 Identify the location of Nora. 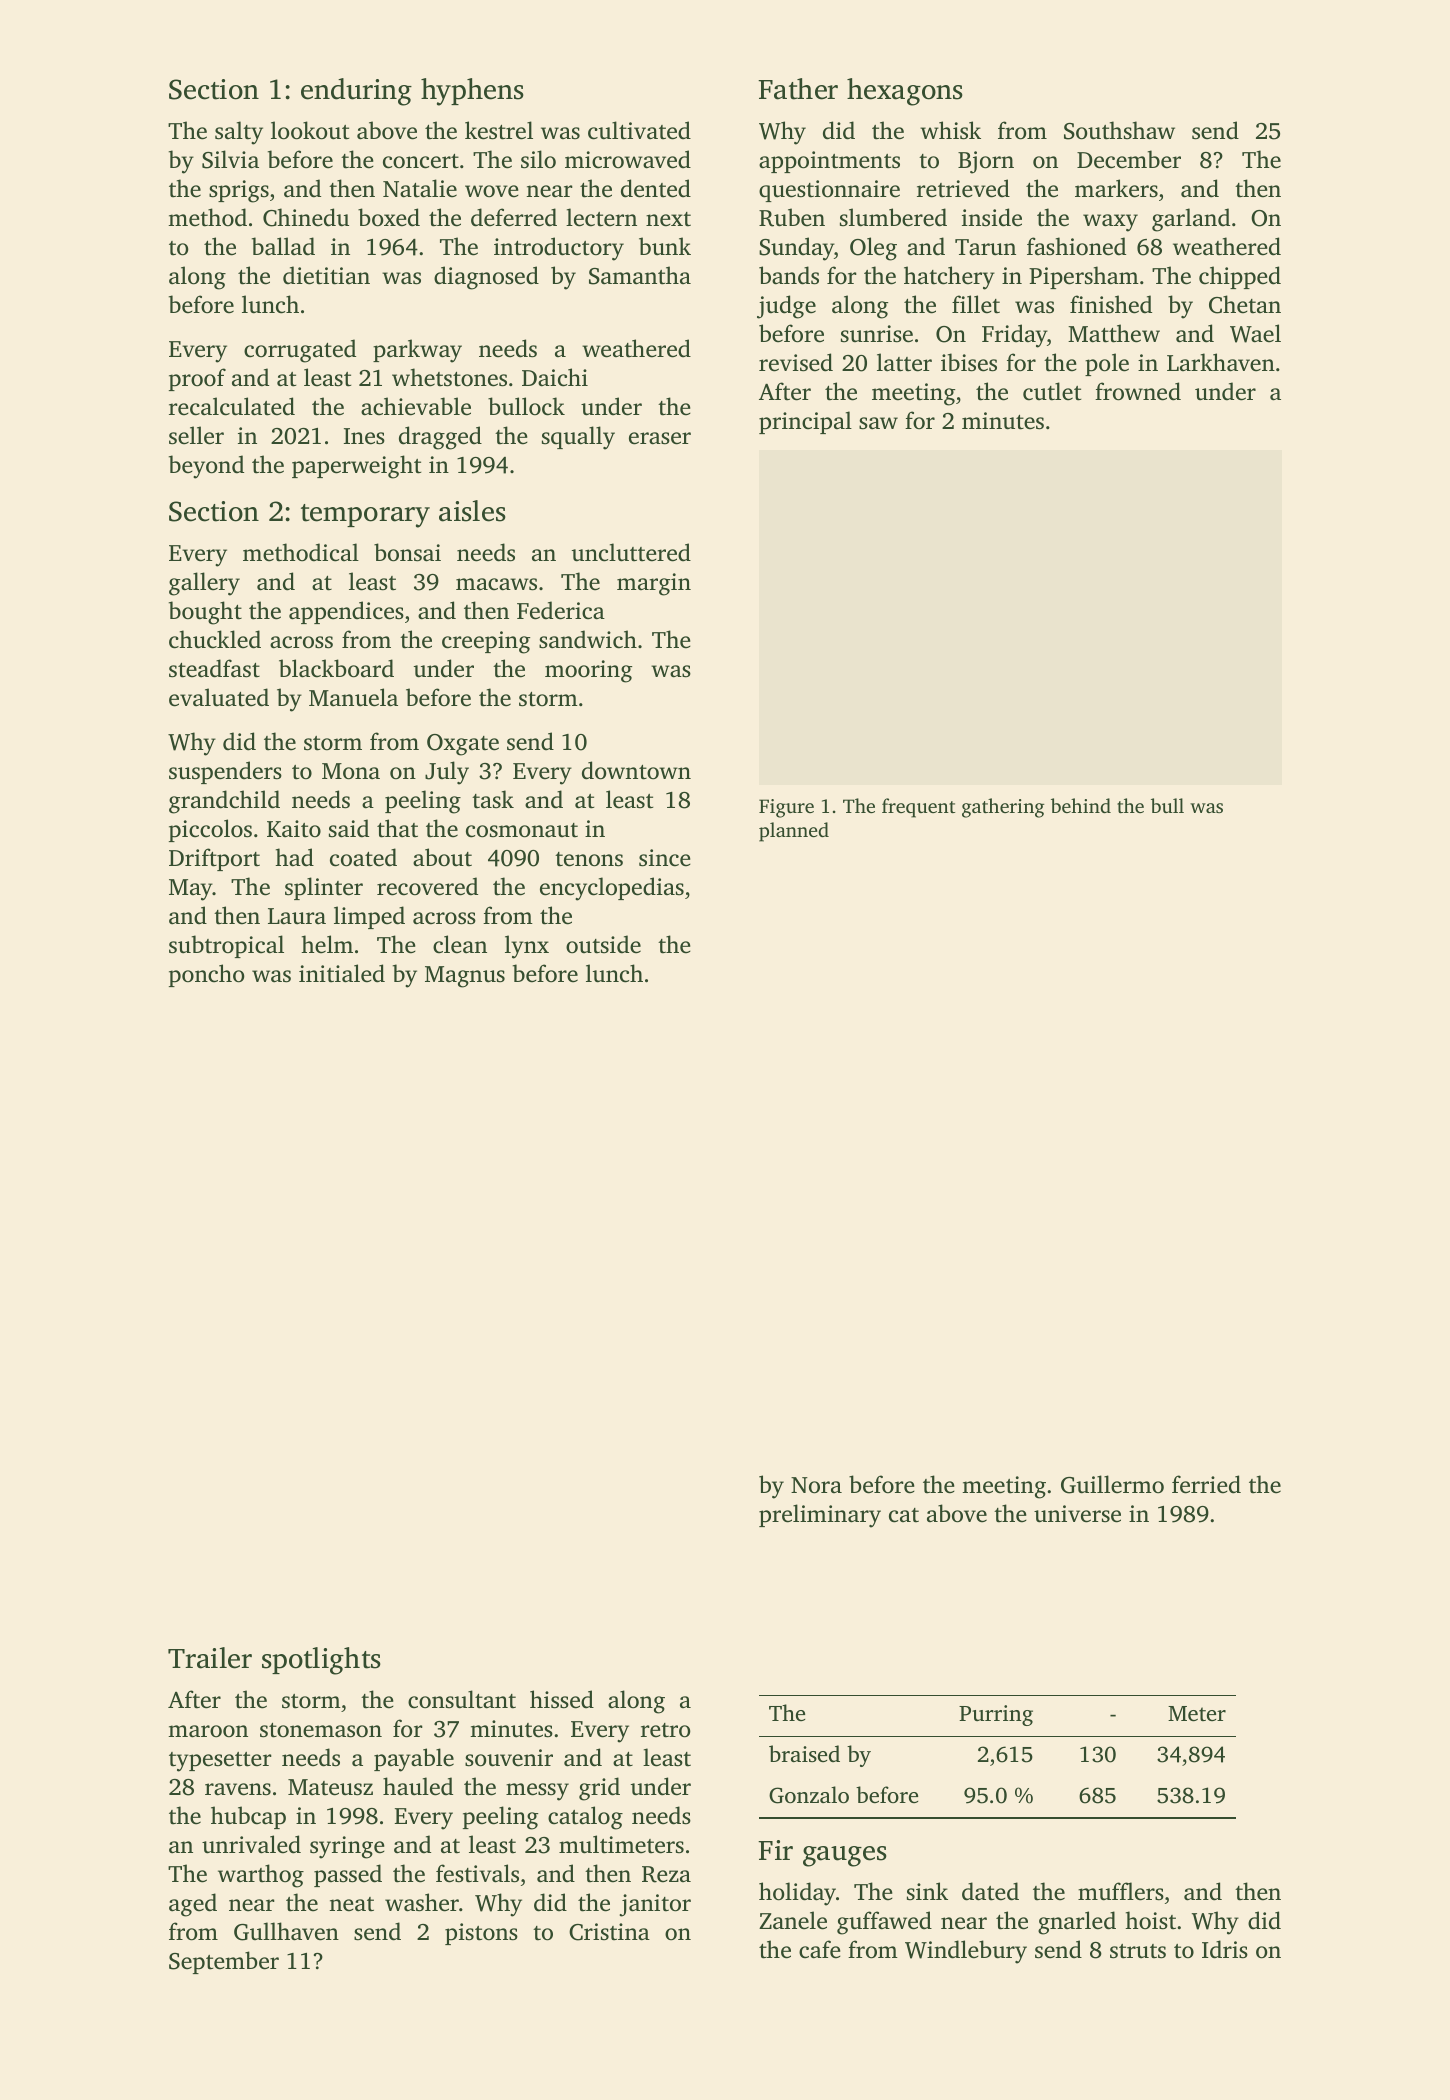
(816, 1485).
